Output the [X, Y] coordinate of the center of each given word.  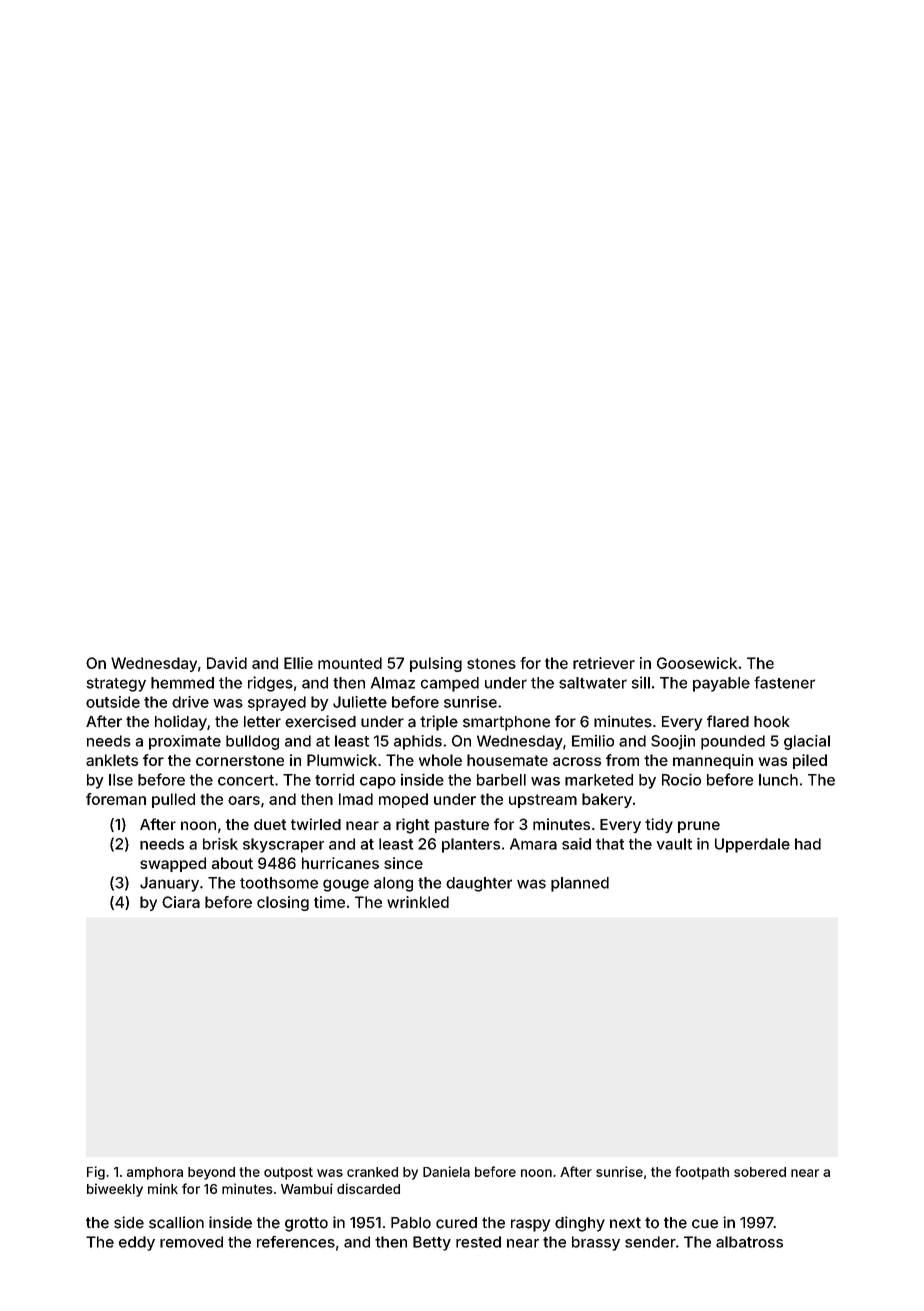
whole [440, 760]
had [808, 844]
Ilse [121, 780]
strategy [116, 685]
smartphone [506, 723]
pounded [733, 742]
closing [283, 903]
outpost [288, 1173]
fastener [784, 682]
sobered [760, 1172]
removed [191, 1242]
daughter [479, 884]
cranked [372, 1172]
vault [674, 844]
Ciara [181, 902]
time [329, 902]
